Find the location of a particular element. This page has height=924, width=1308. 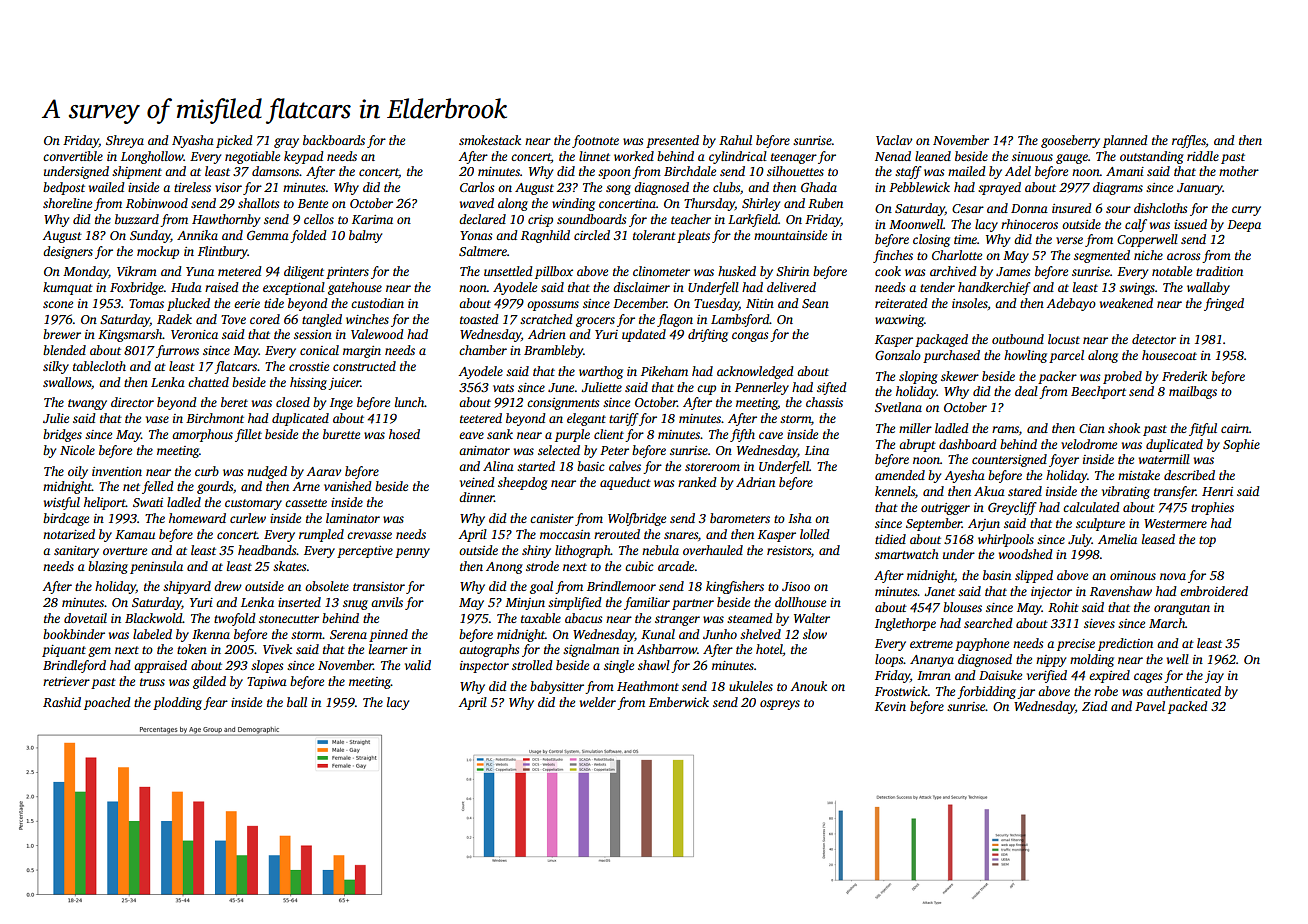

shallots is located at coordinates (258, 203).
